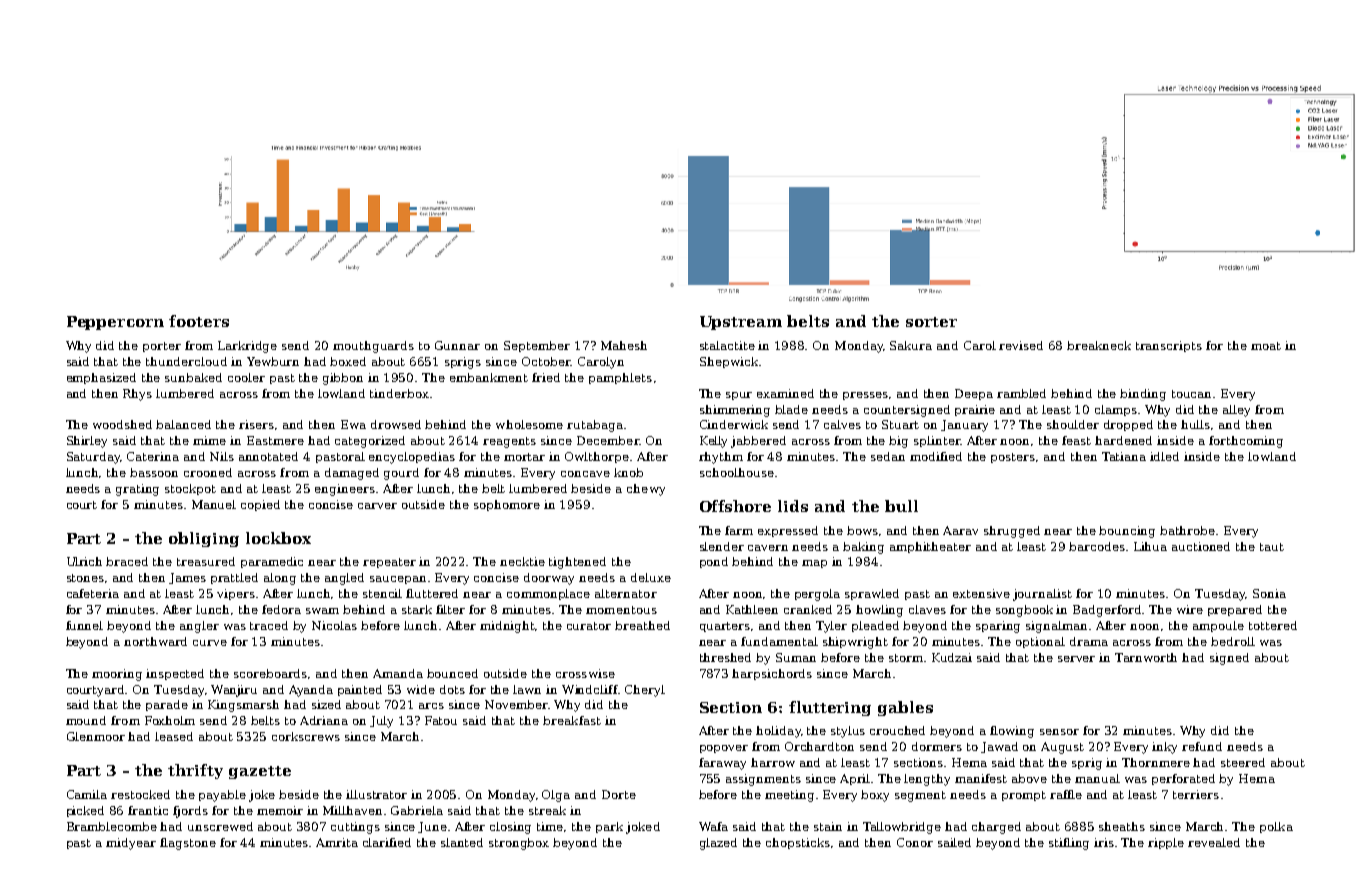 Image resolution: width=1372 pixels, height=887 pixels. What do you see at coordinates (529, 424) in the image?
I see `wholesome` at bounding box center [529, 424].
